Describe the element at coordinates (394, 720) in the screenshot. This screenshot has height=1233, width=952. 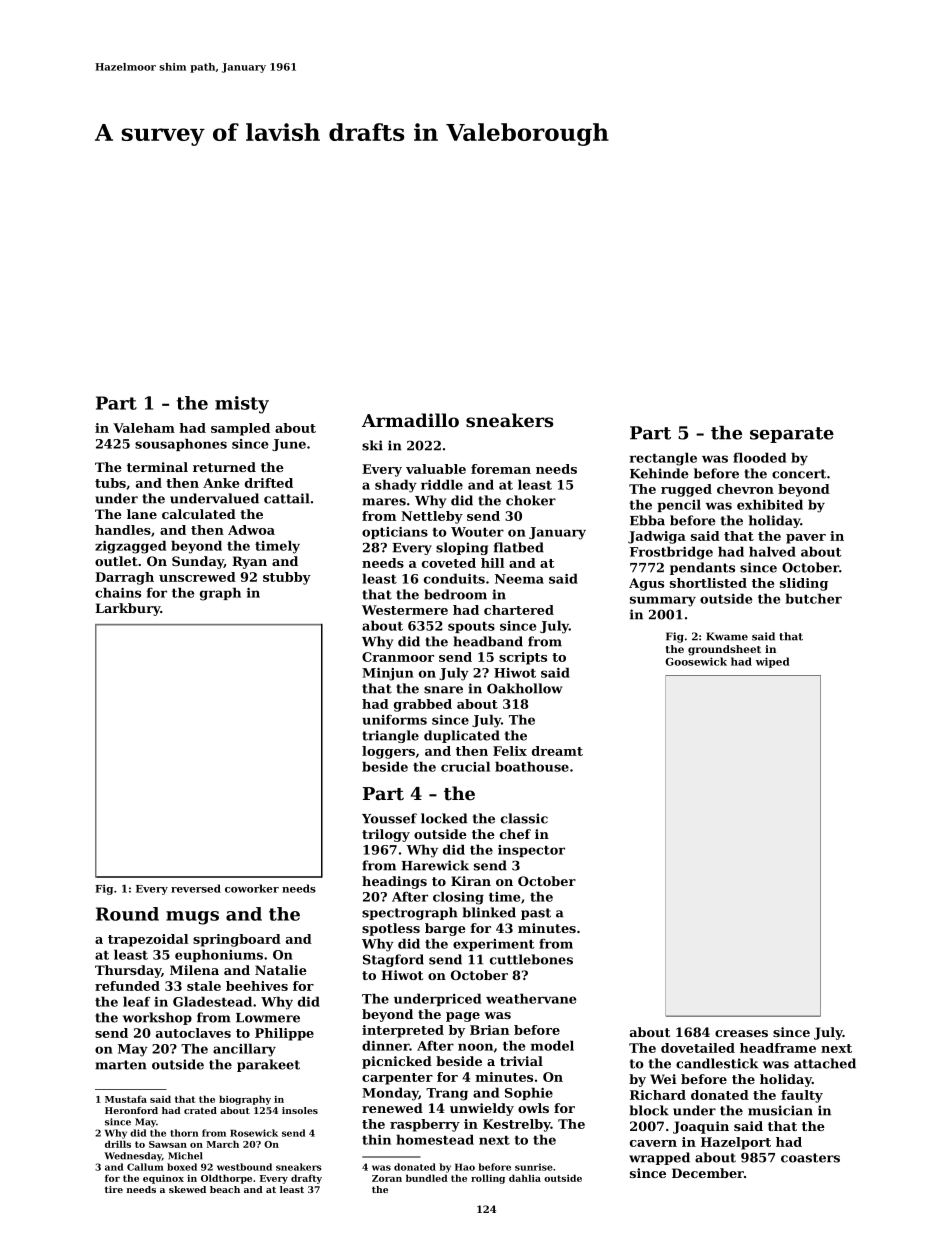
I see `uniforms` at that location.
